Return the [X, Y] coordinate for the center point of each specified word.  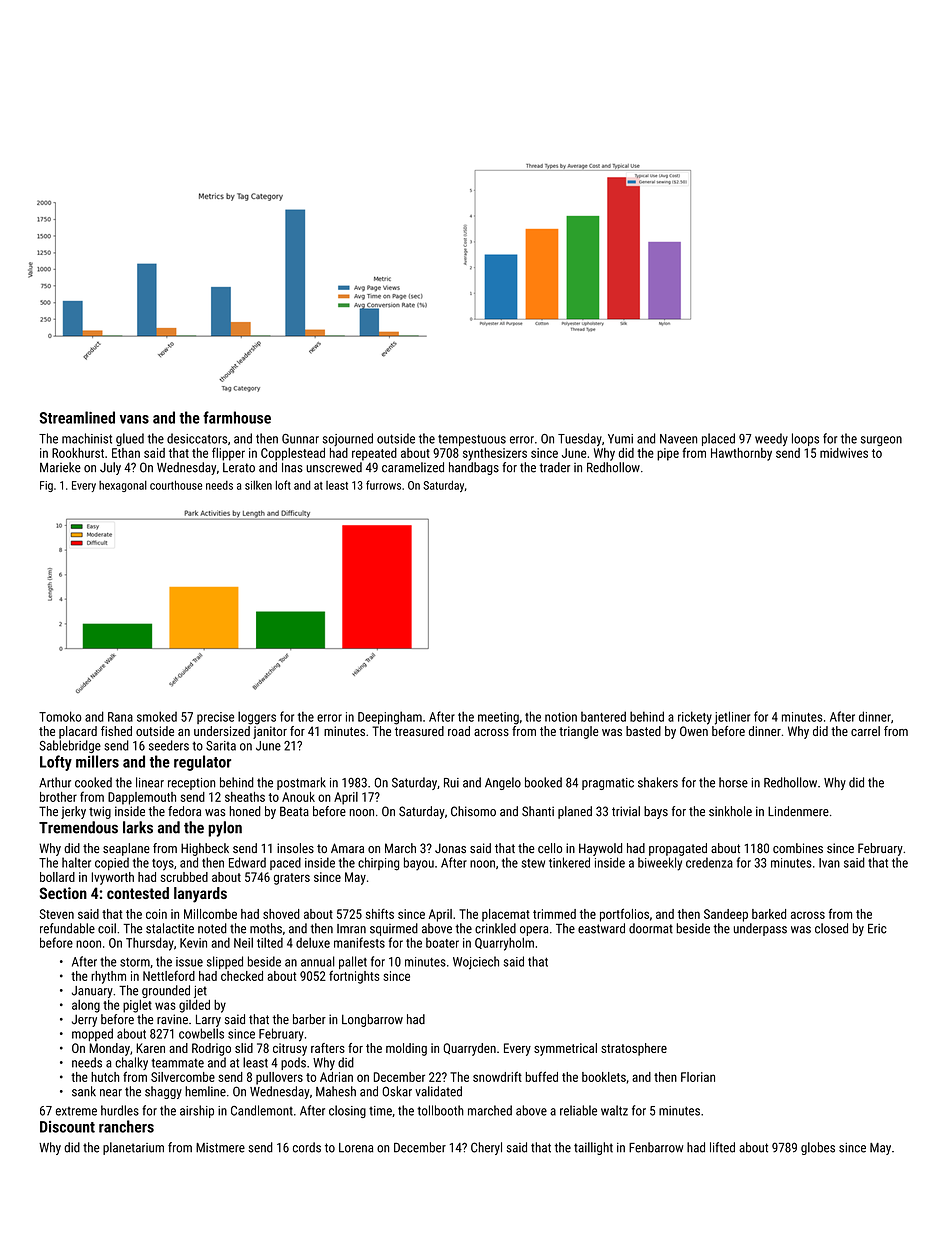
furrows [383, 485]
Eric [877, 929]
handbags [474, 468]
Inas [292, 468]
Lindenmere [798, 811]
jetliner [732, 718]
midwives [844, 453]
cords [307, 1147]
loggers [257, 718]
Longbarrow [372, 1020]
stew [533, 863]
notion [561, 717]
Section [63, 893]
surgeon [881, 441]
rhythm [108, 977]
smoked [157, 716]
